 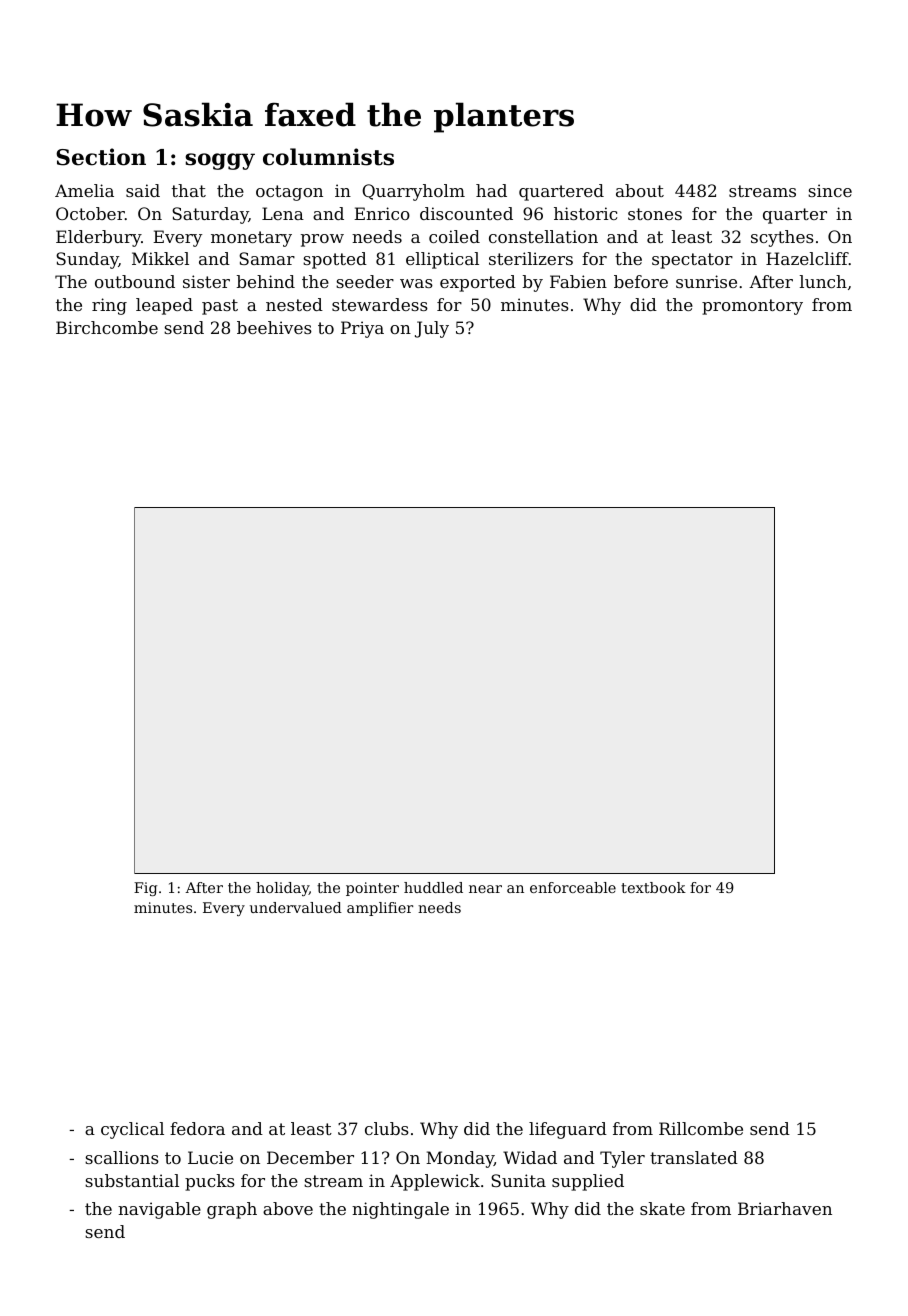 What do you see at coordinates (785, 1208) in the page?
I see `Briarhaven` at bounding box center [785, 1208].
